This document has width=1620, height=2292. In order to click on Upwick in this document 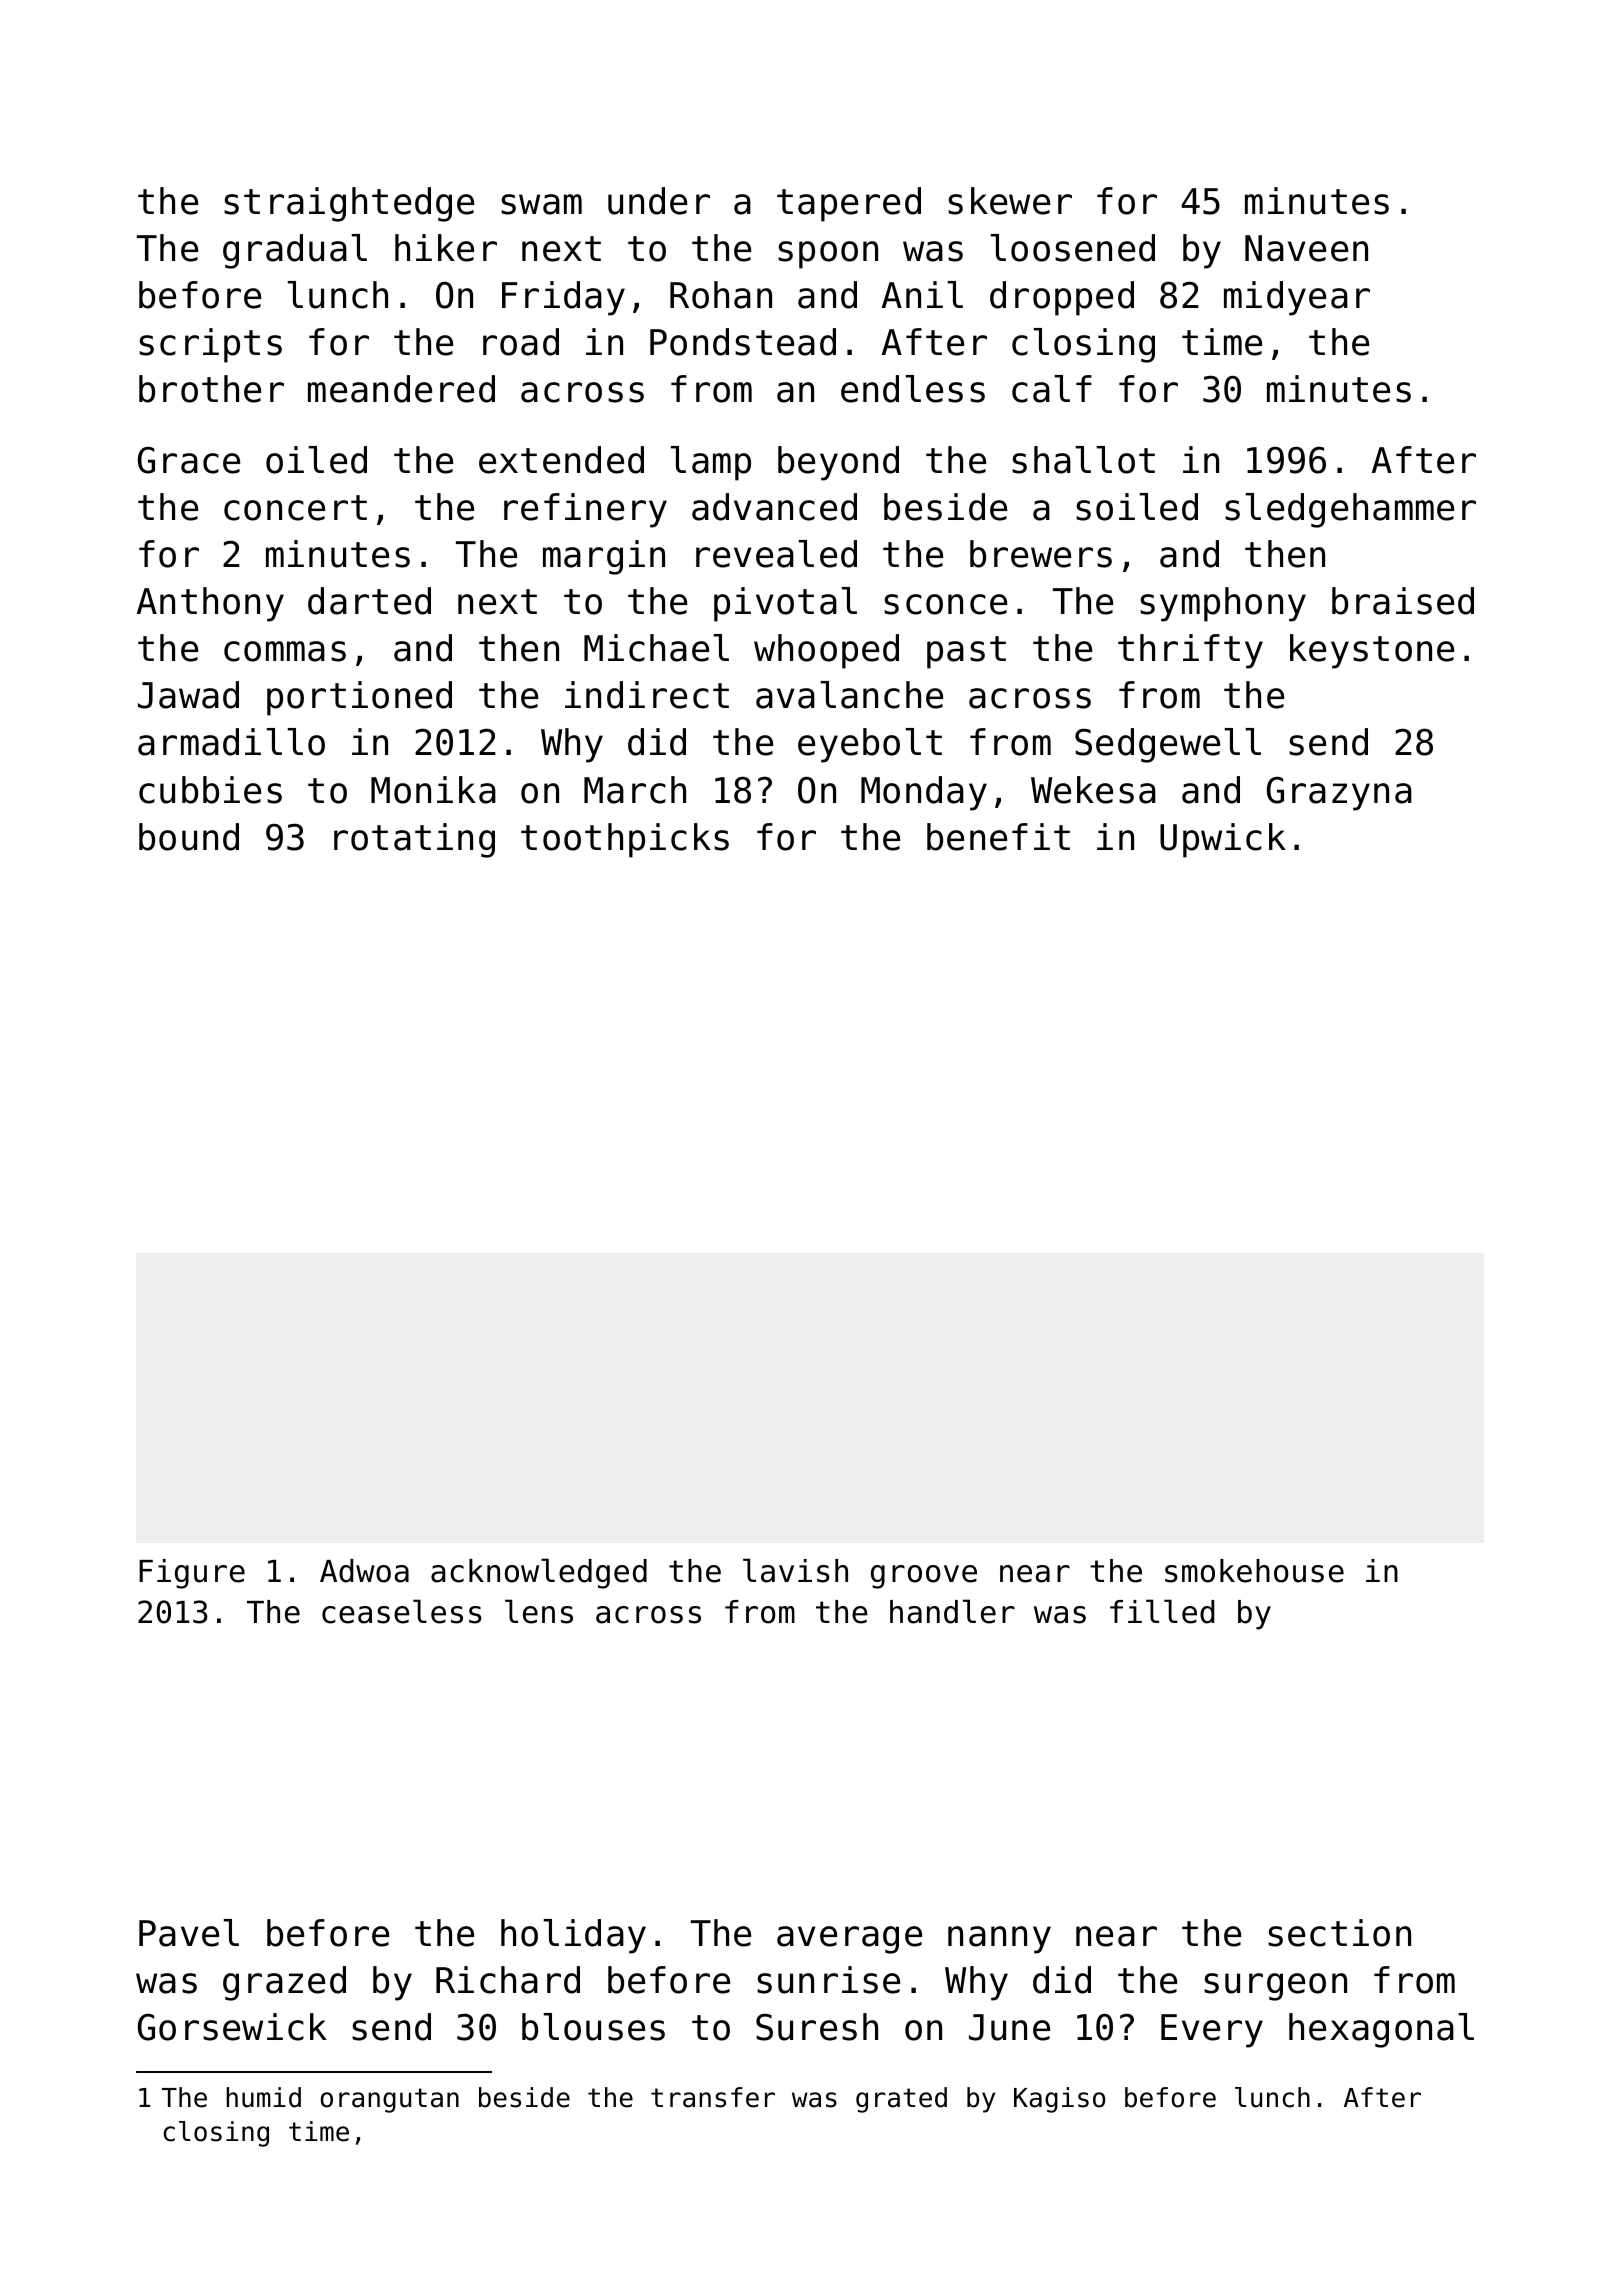, I will do `click(1223, 840)`.
